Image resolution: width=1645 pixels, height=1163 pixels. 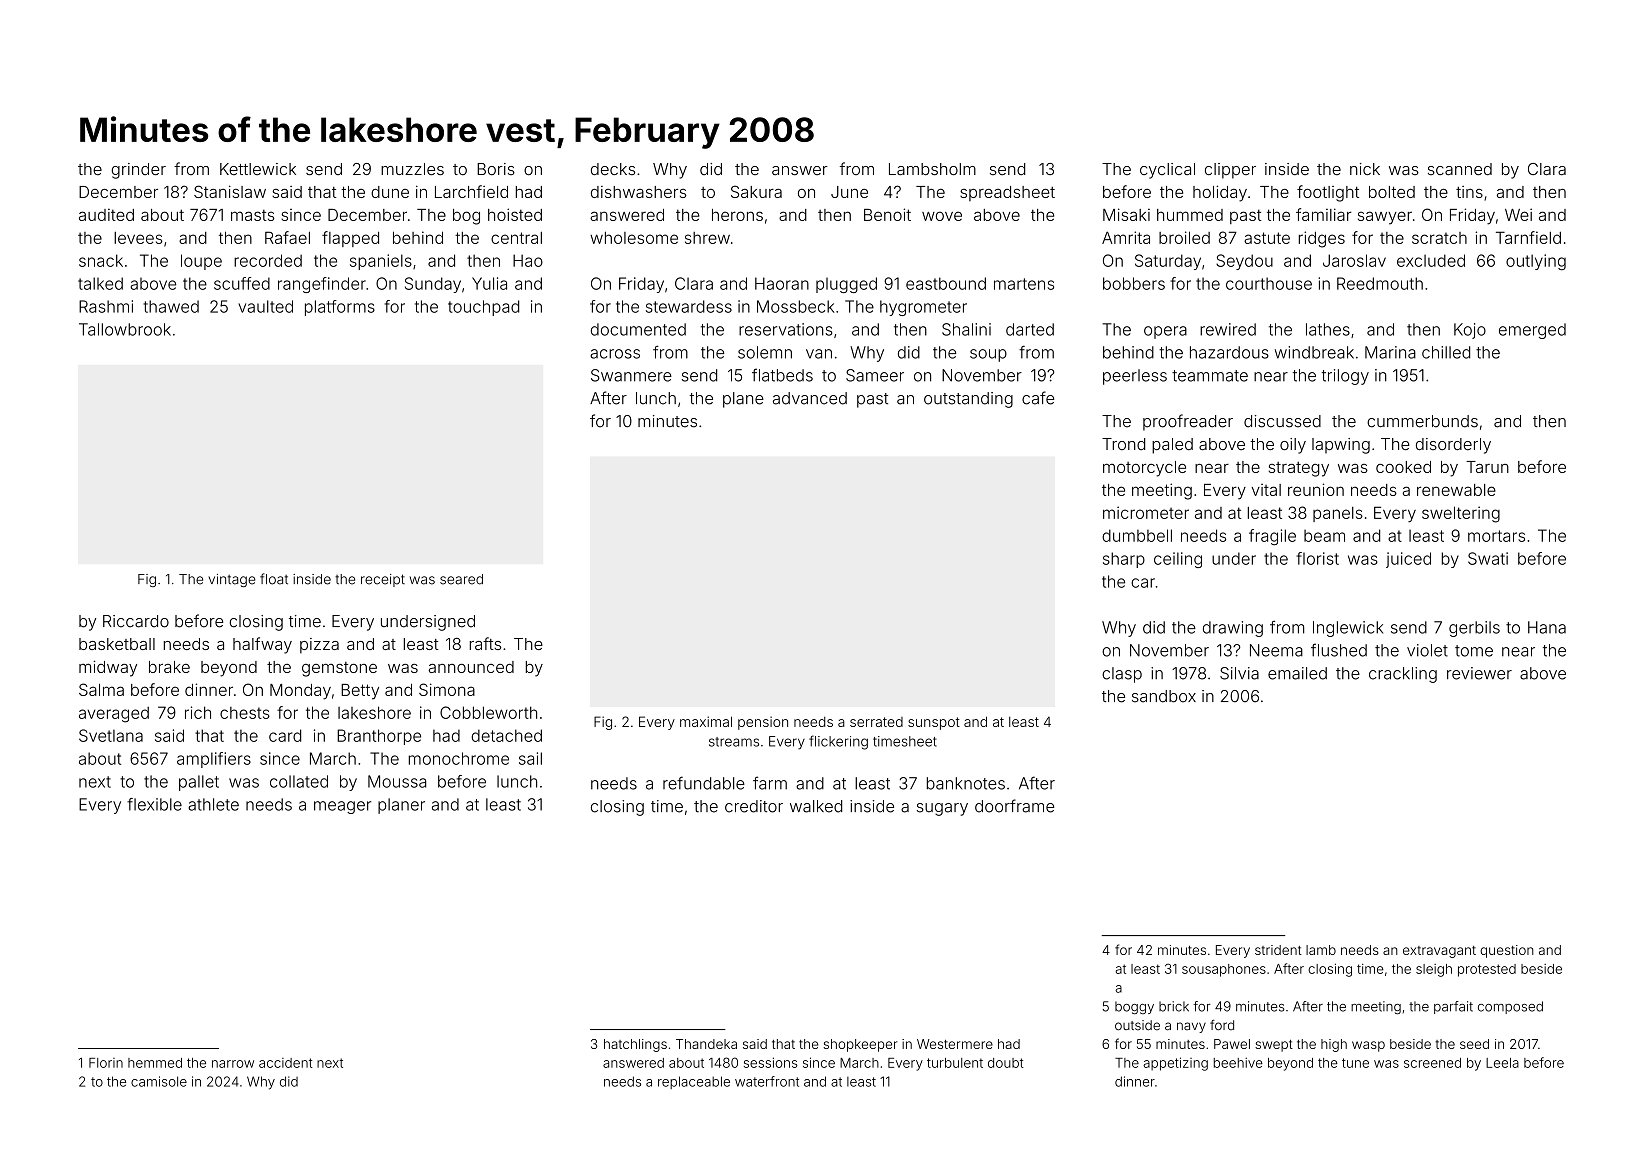 I want to click on sharp, so click(x=1124, y=560).
